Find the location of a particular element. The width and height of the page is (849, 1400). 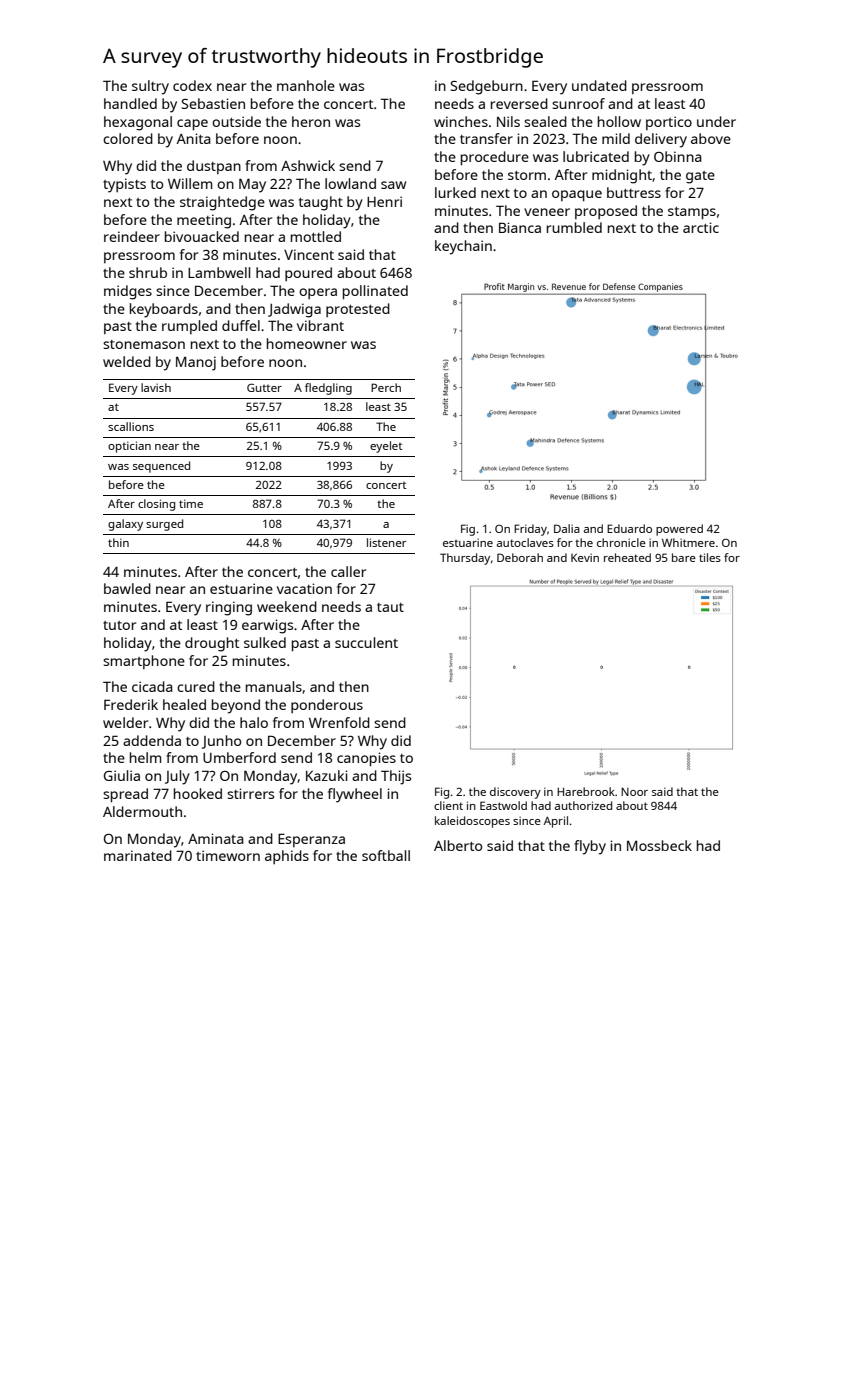

straightedge is located at coordinates (222, 203).
